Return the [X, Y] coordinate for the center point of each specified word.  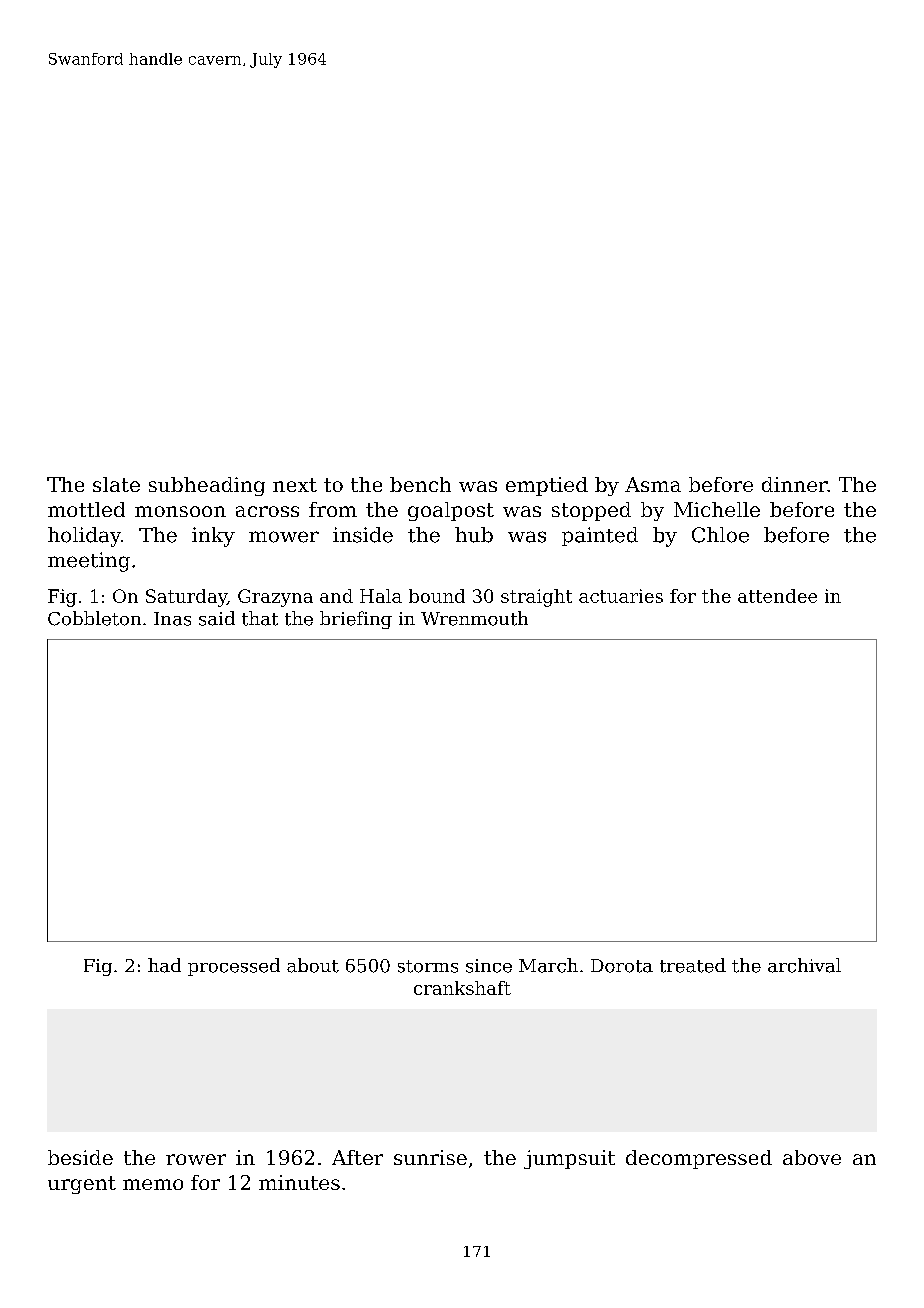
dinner [795, 484]
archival [804, 965]
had [164, 965]
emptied [547, 486]
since [489, 966]
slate [116, 484]
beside [80, 1157]
